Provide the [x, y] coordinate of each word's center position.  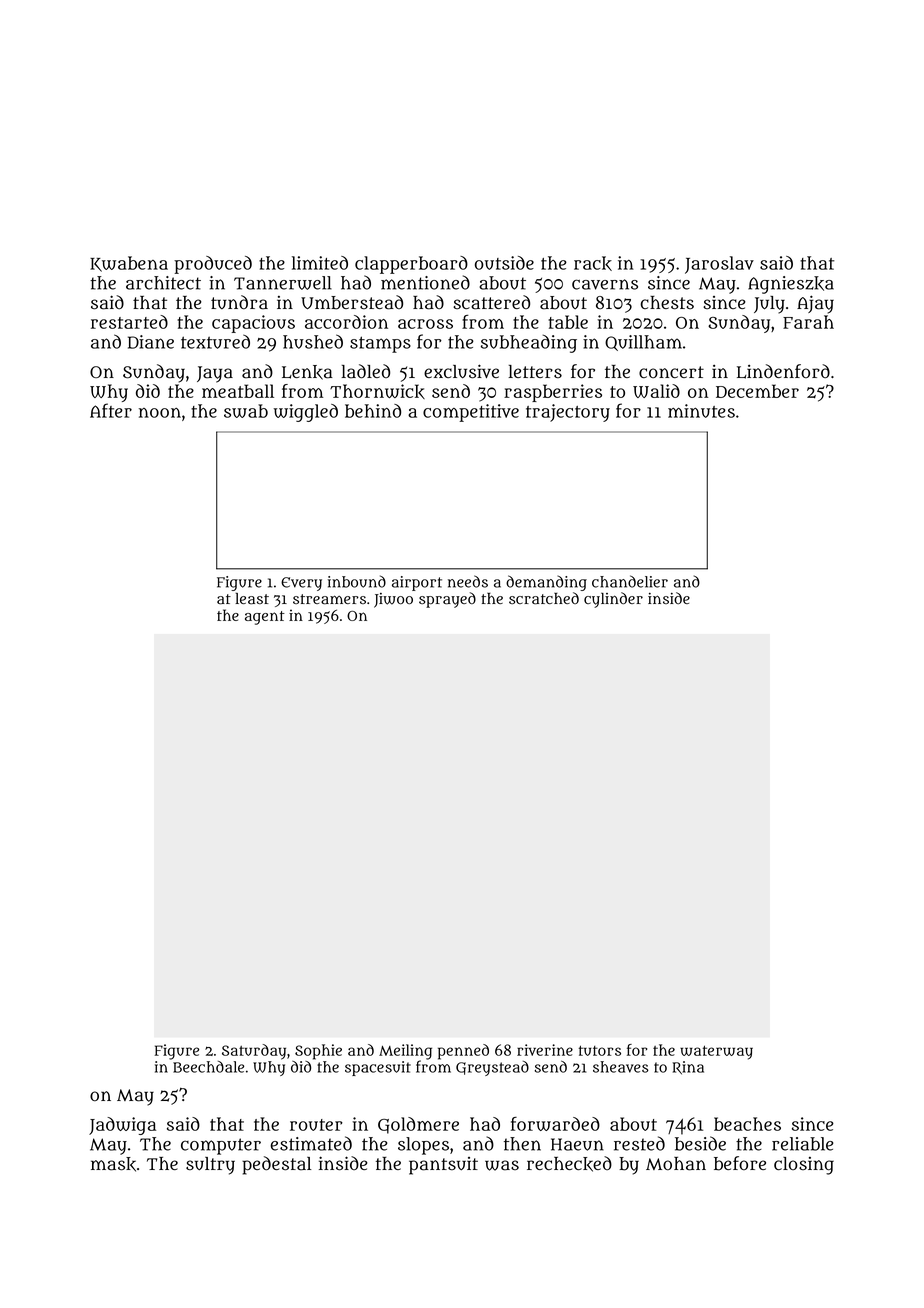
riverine [545, 1050]
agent [265, 618]
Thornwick [377, 391]
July [769, 305]
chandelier [630, 581]
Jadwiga [122, 1126]
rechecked [569, 1164]
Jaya [215, 374]
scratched [544, 598]
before [740, 1163]
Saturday [254, 1052]
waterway [716, 1052]
